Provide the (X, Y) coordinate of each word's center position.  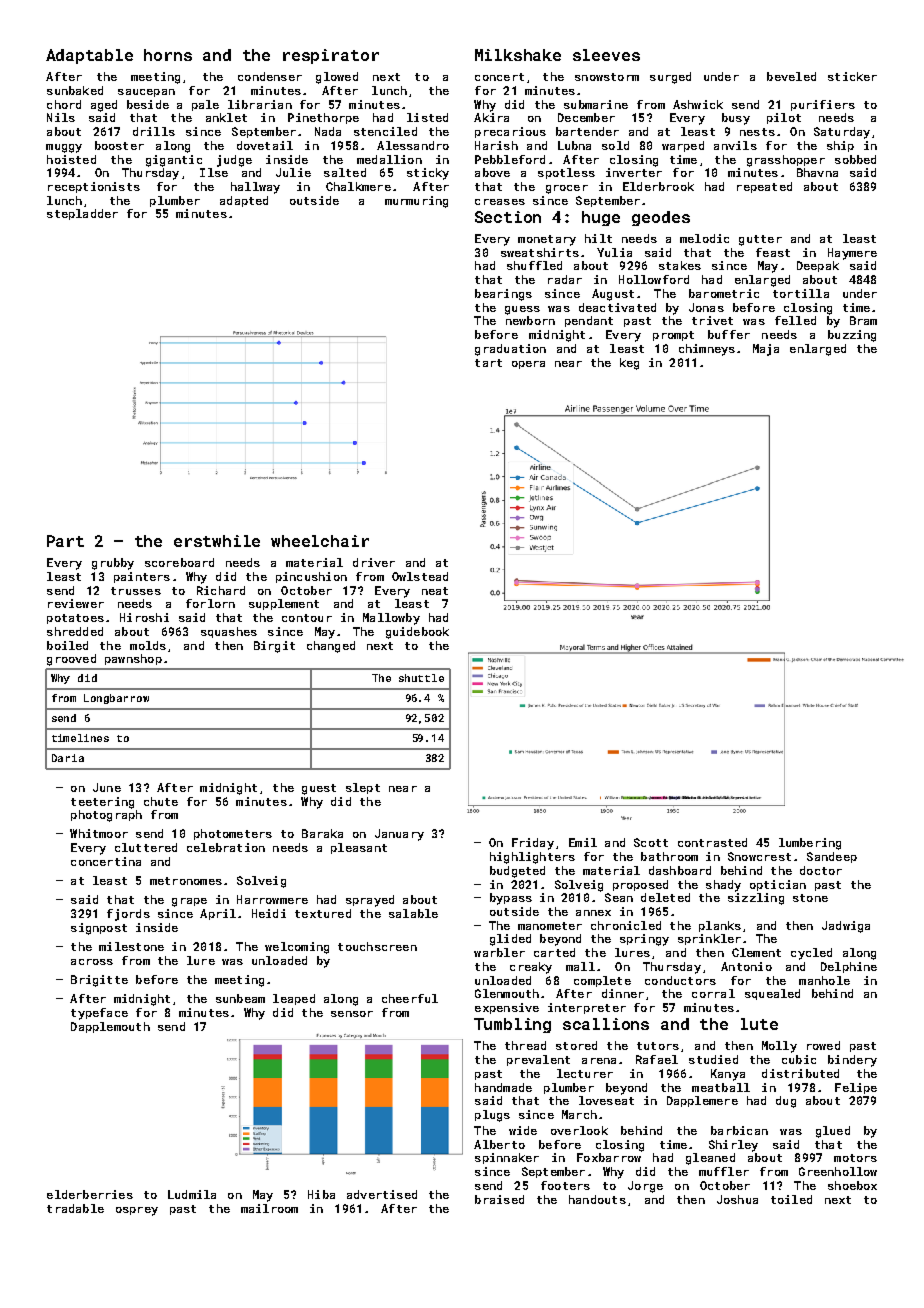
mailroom (269, 1208)
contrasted (712, 842)
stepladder (82, 214)
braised (499, 1199)
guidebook (417, 633)
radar (565, 279)
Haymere (852, 254)
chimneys (707, 350)
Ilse (214, 172)
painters (142, 577)
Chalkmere (358, 186)
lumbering (810, 844)
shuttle (421, 678)
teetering (102, 803)
